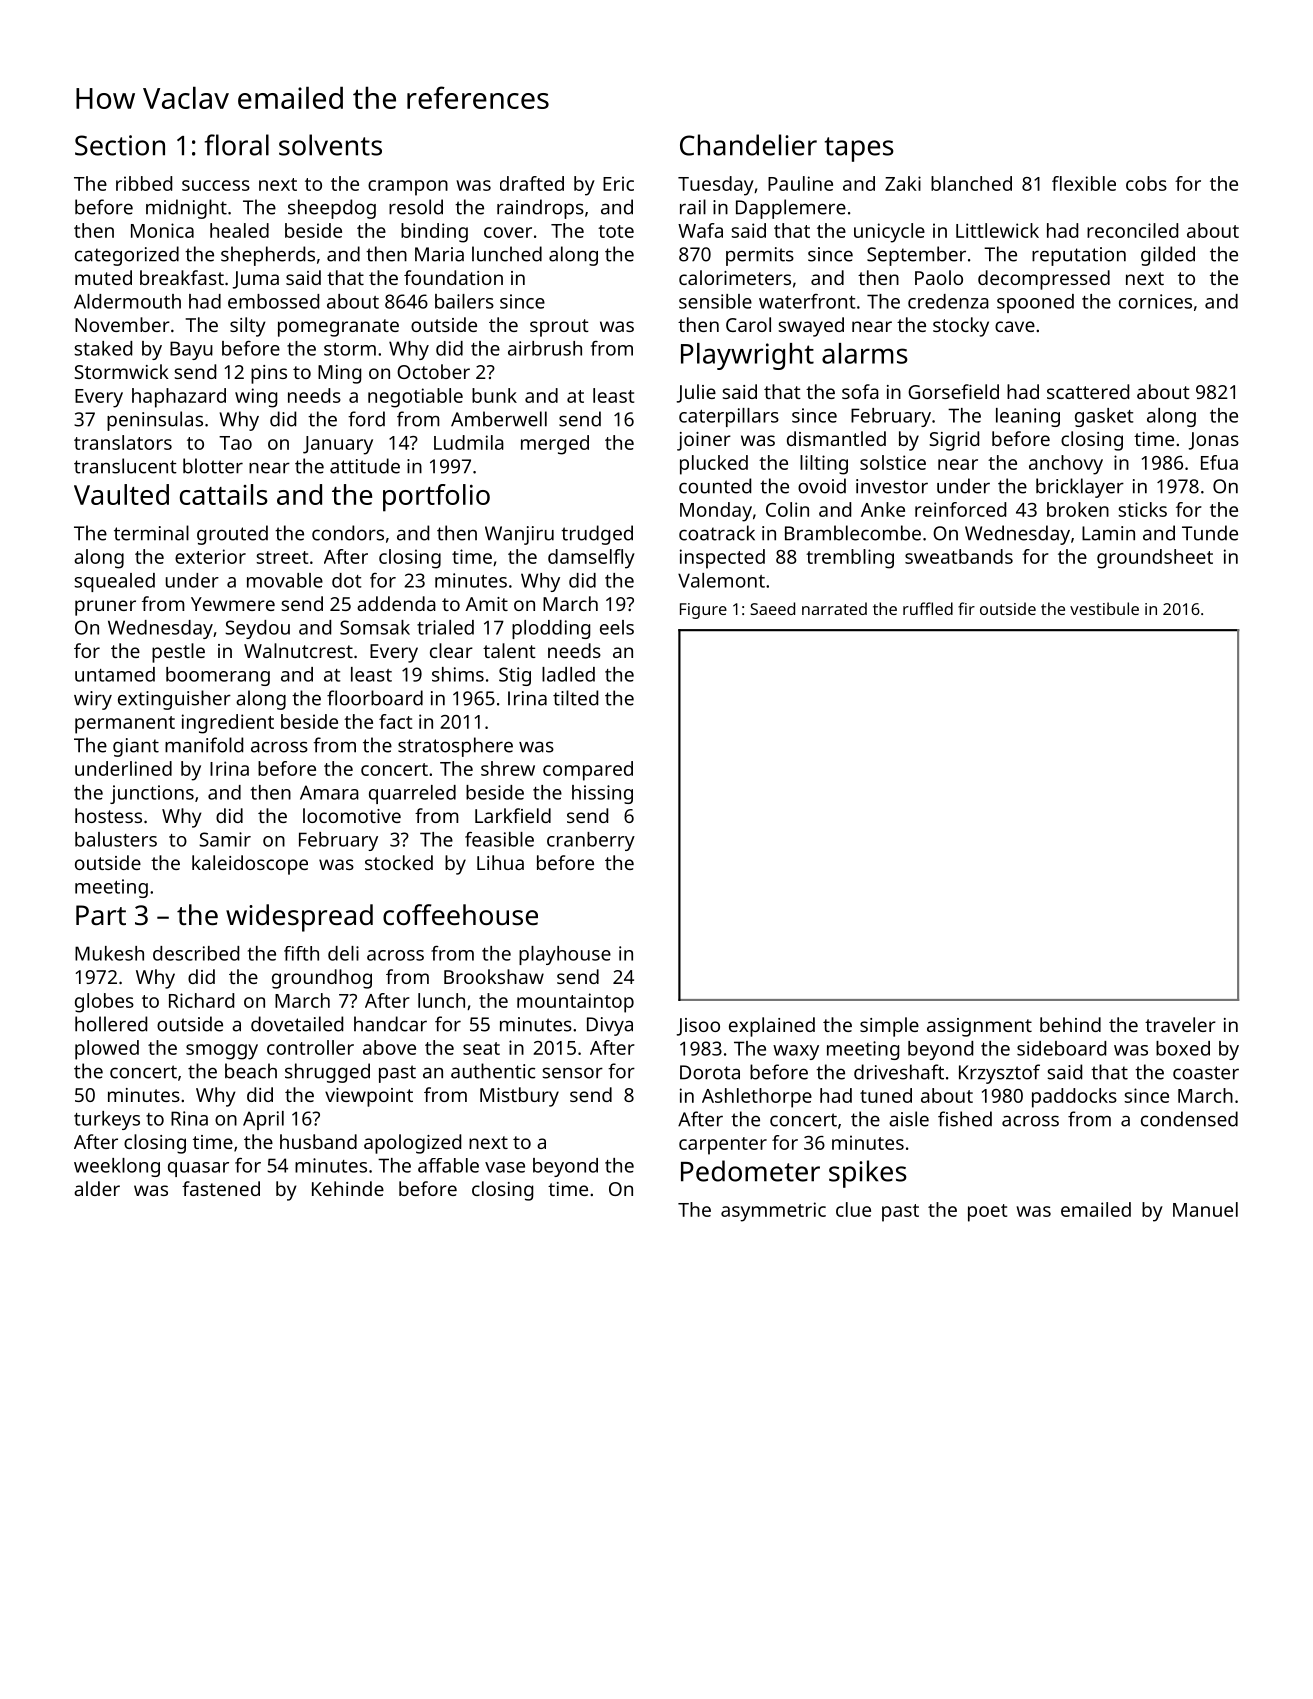  I want to click on stratosphere, so click(455, 747).
